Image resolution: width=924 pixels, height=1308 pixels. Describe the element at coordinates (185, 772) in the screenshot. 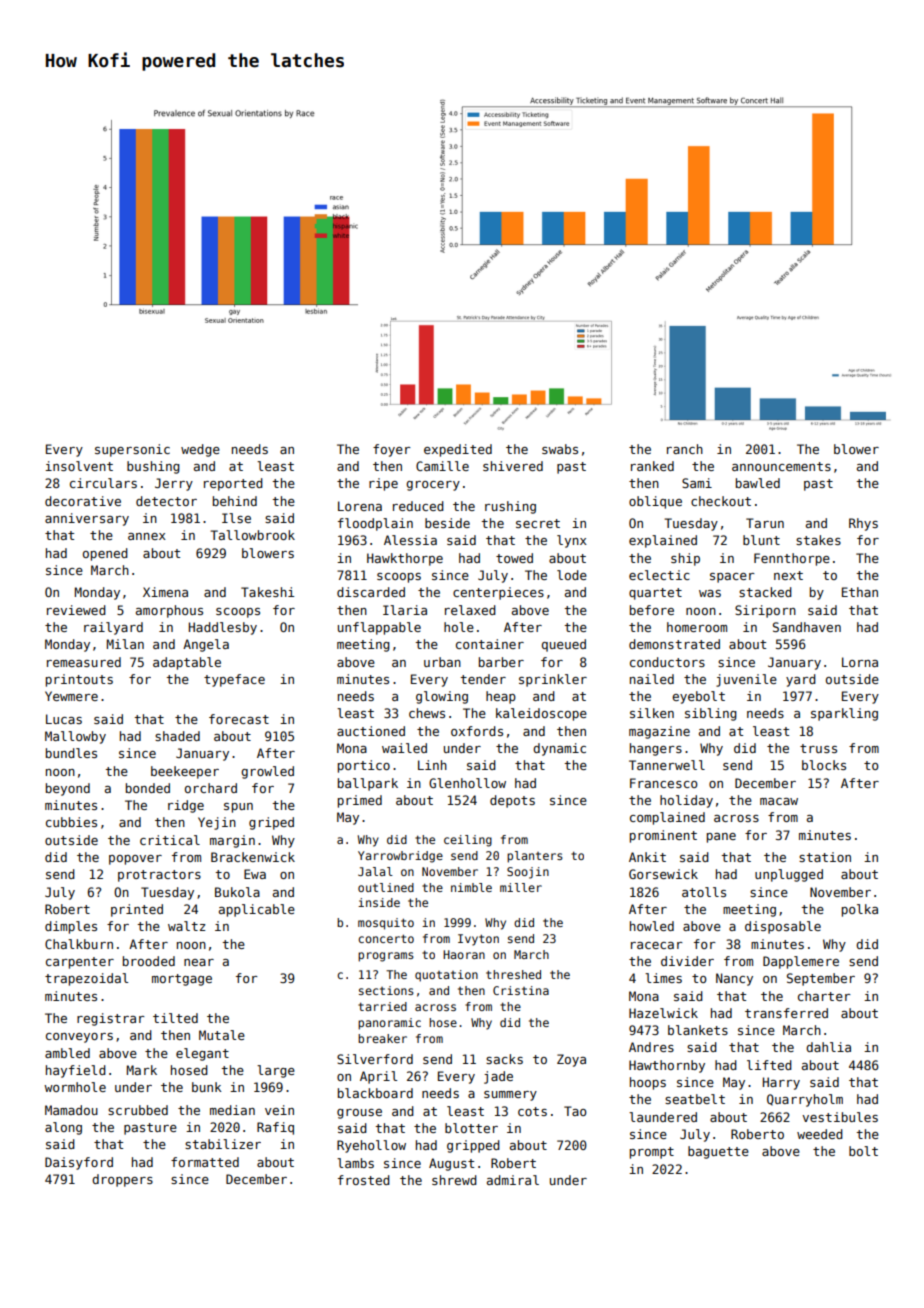

I see `beekeeper` at that location.
